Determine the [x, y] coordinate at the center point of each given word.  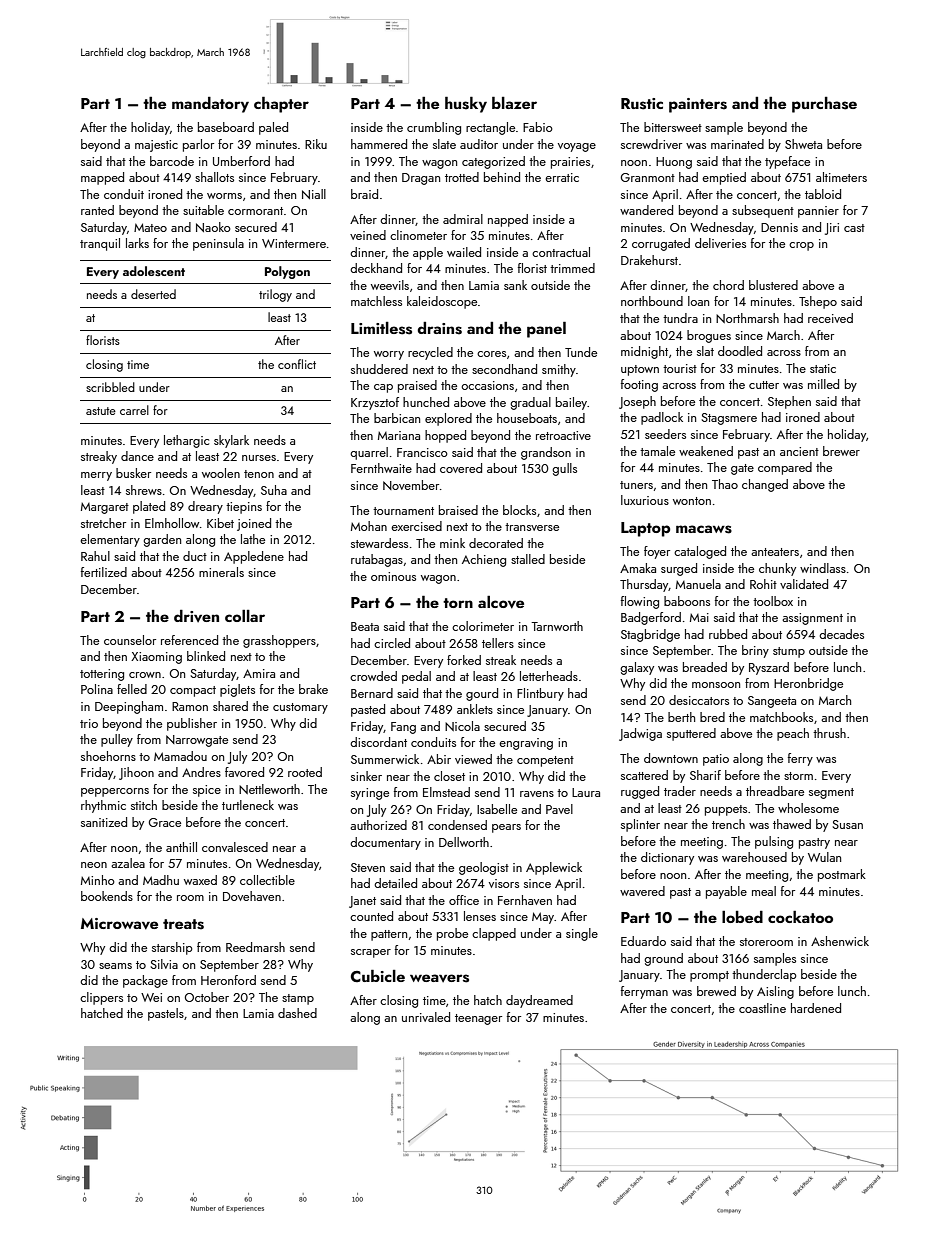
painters [698, 105]
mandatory [210, 105]
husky [466, 105]
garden [162, 540]
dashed [297, 1013]
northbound [652, 301]
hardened [816, 1008]
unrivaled [426, 1017]
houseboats [527, 418]
